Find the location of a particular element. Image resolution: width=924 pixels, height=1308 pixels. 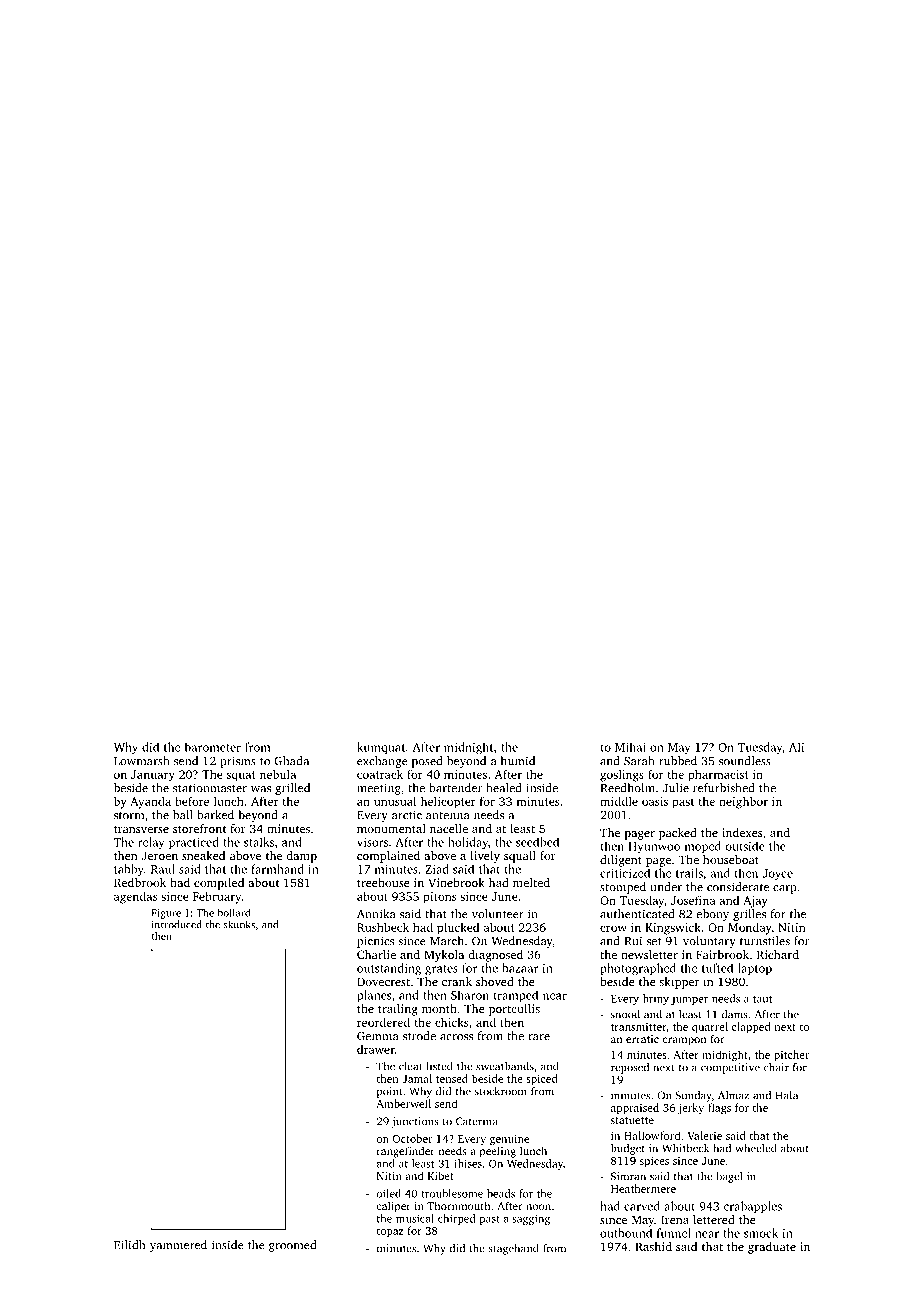

exchange is located at coordinates (382, 762).
